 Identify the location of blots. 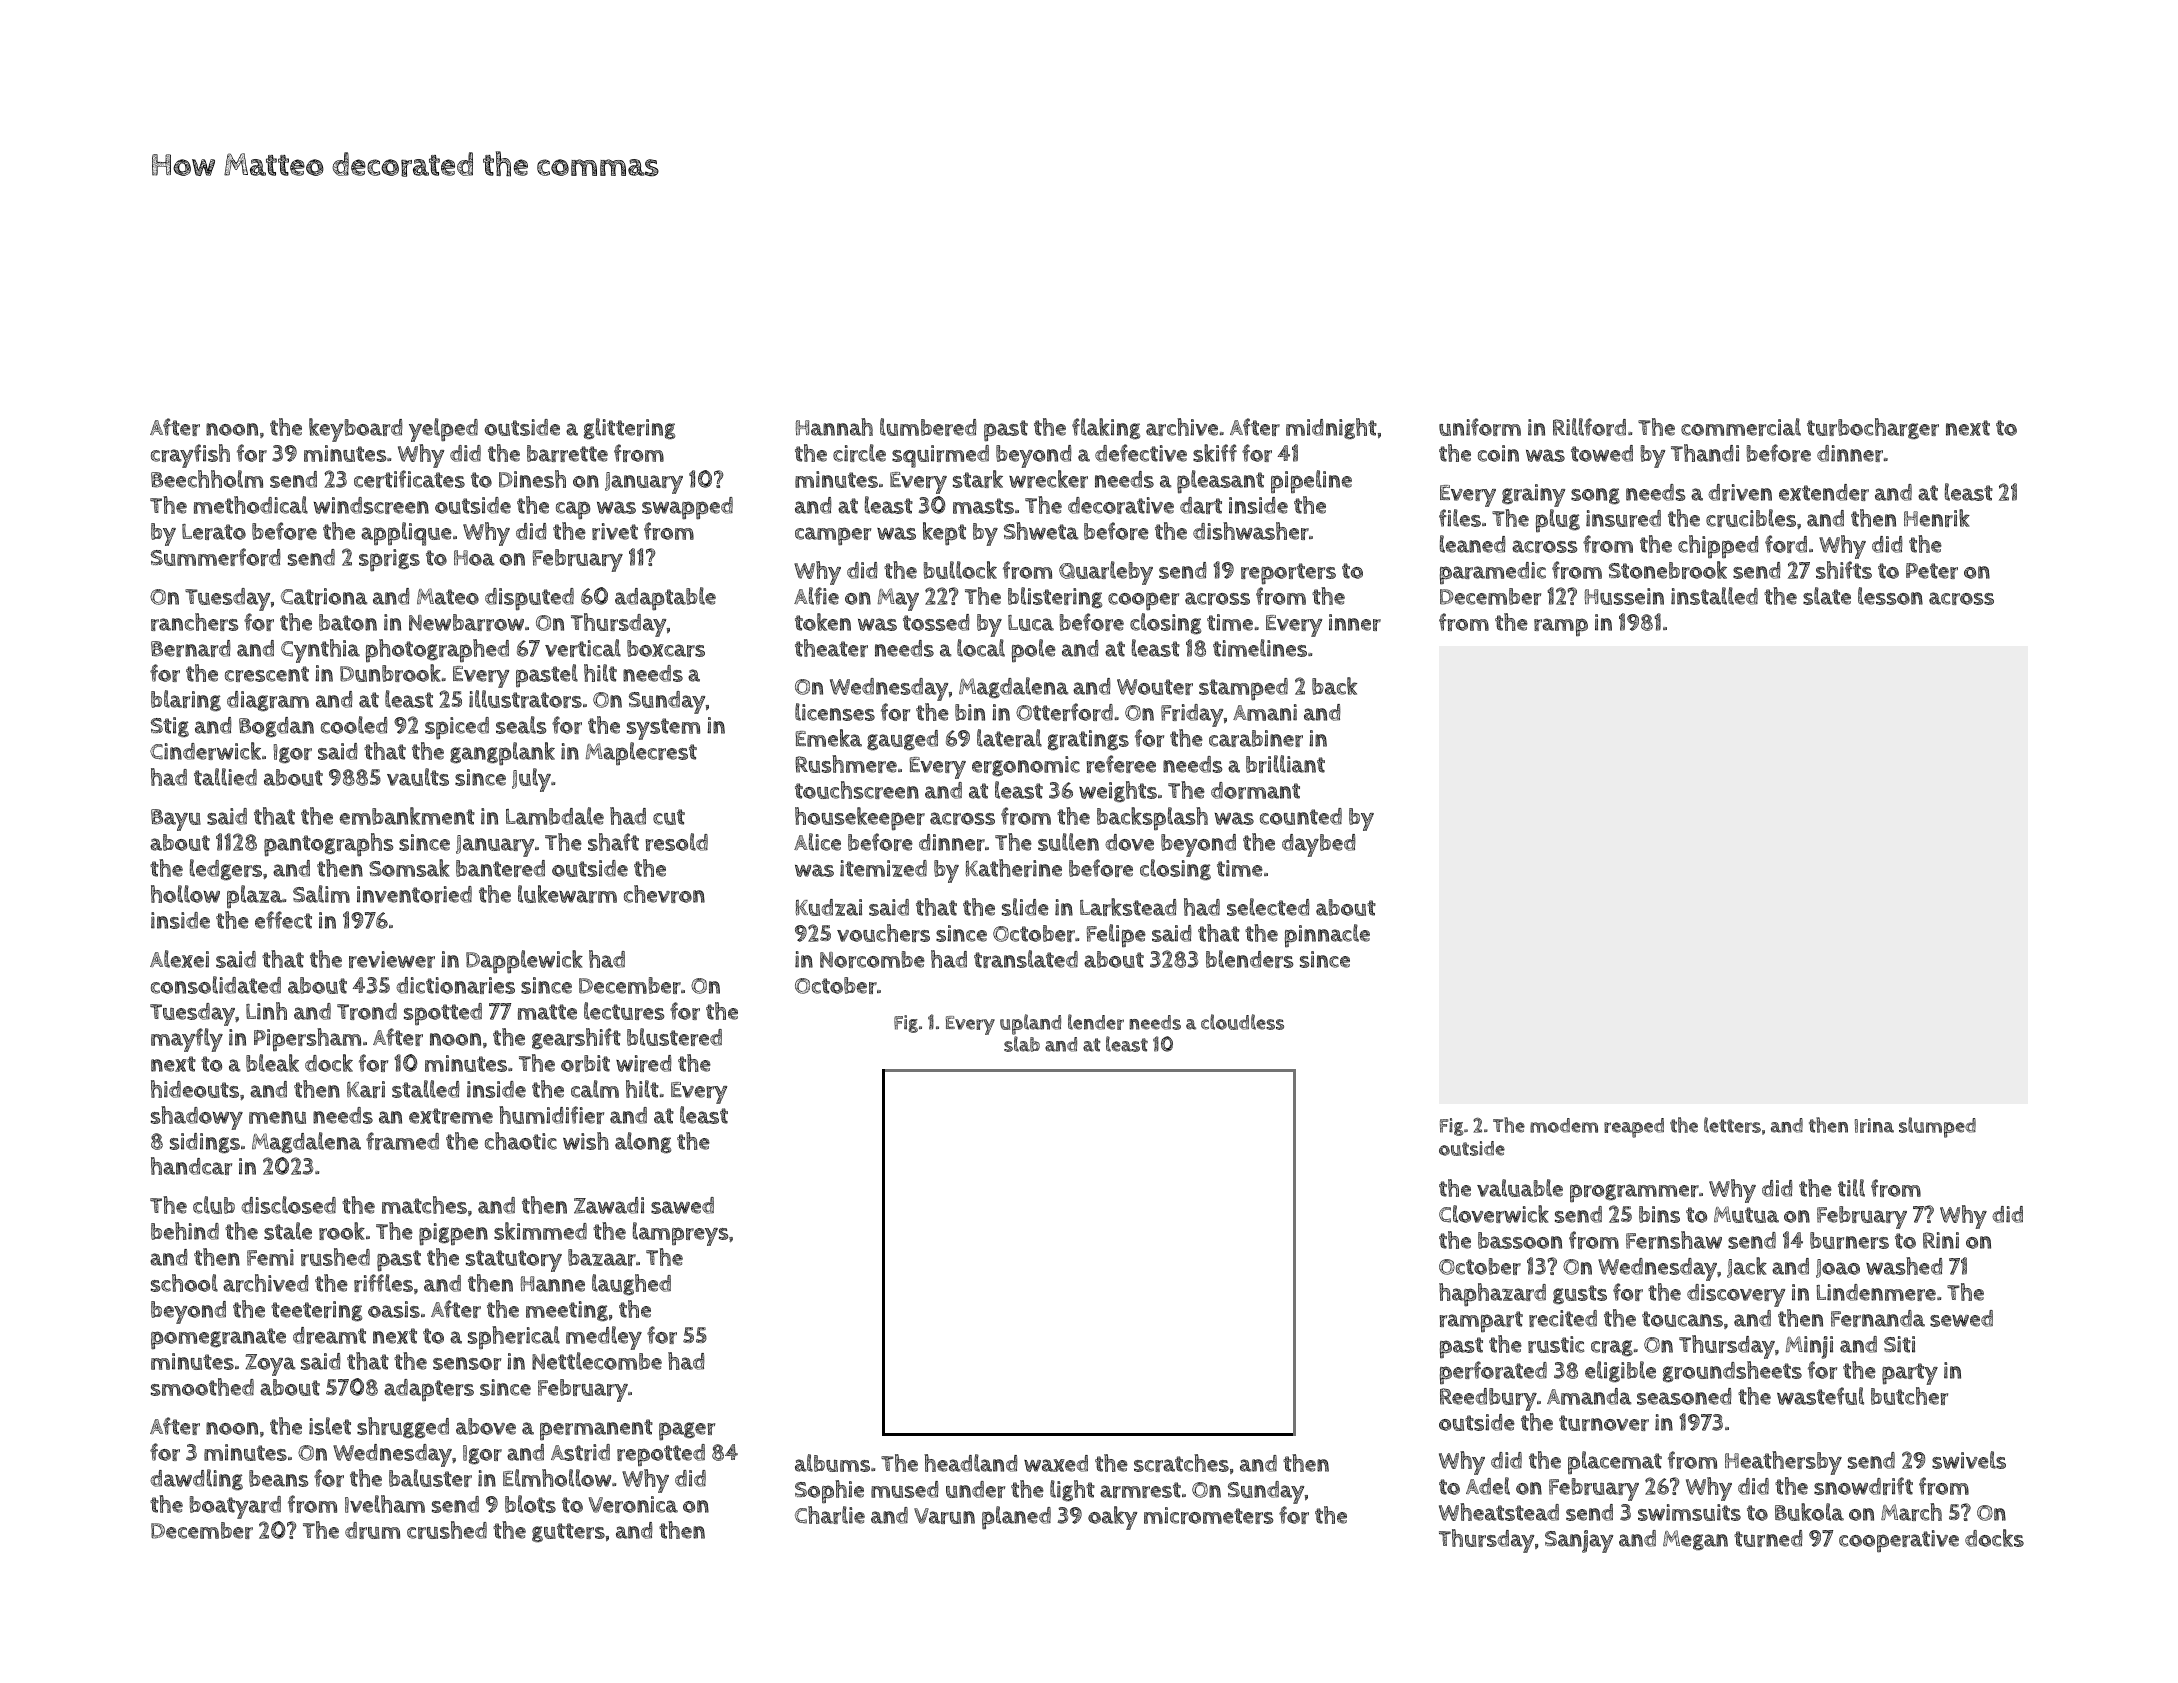
(530, 1504).
